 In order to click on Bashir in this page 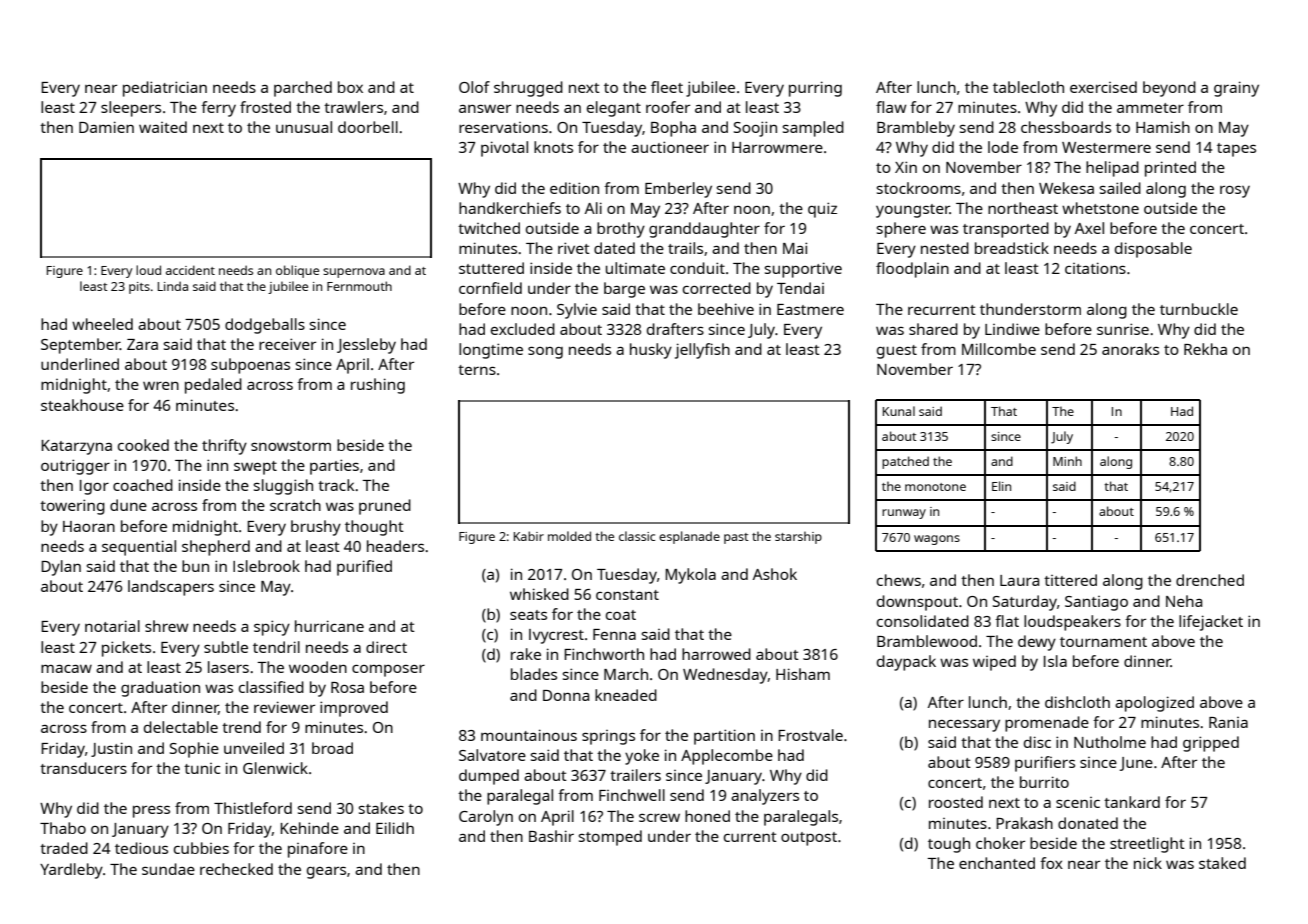, I will do `click(551, 836)`.
